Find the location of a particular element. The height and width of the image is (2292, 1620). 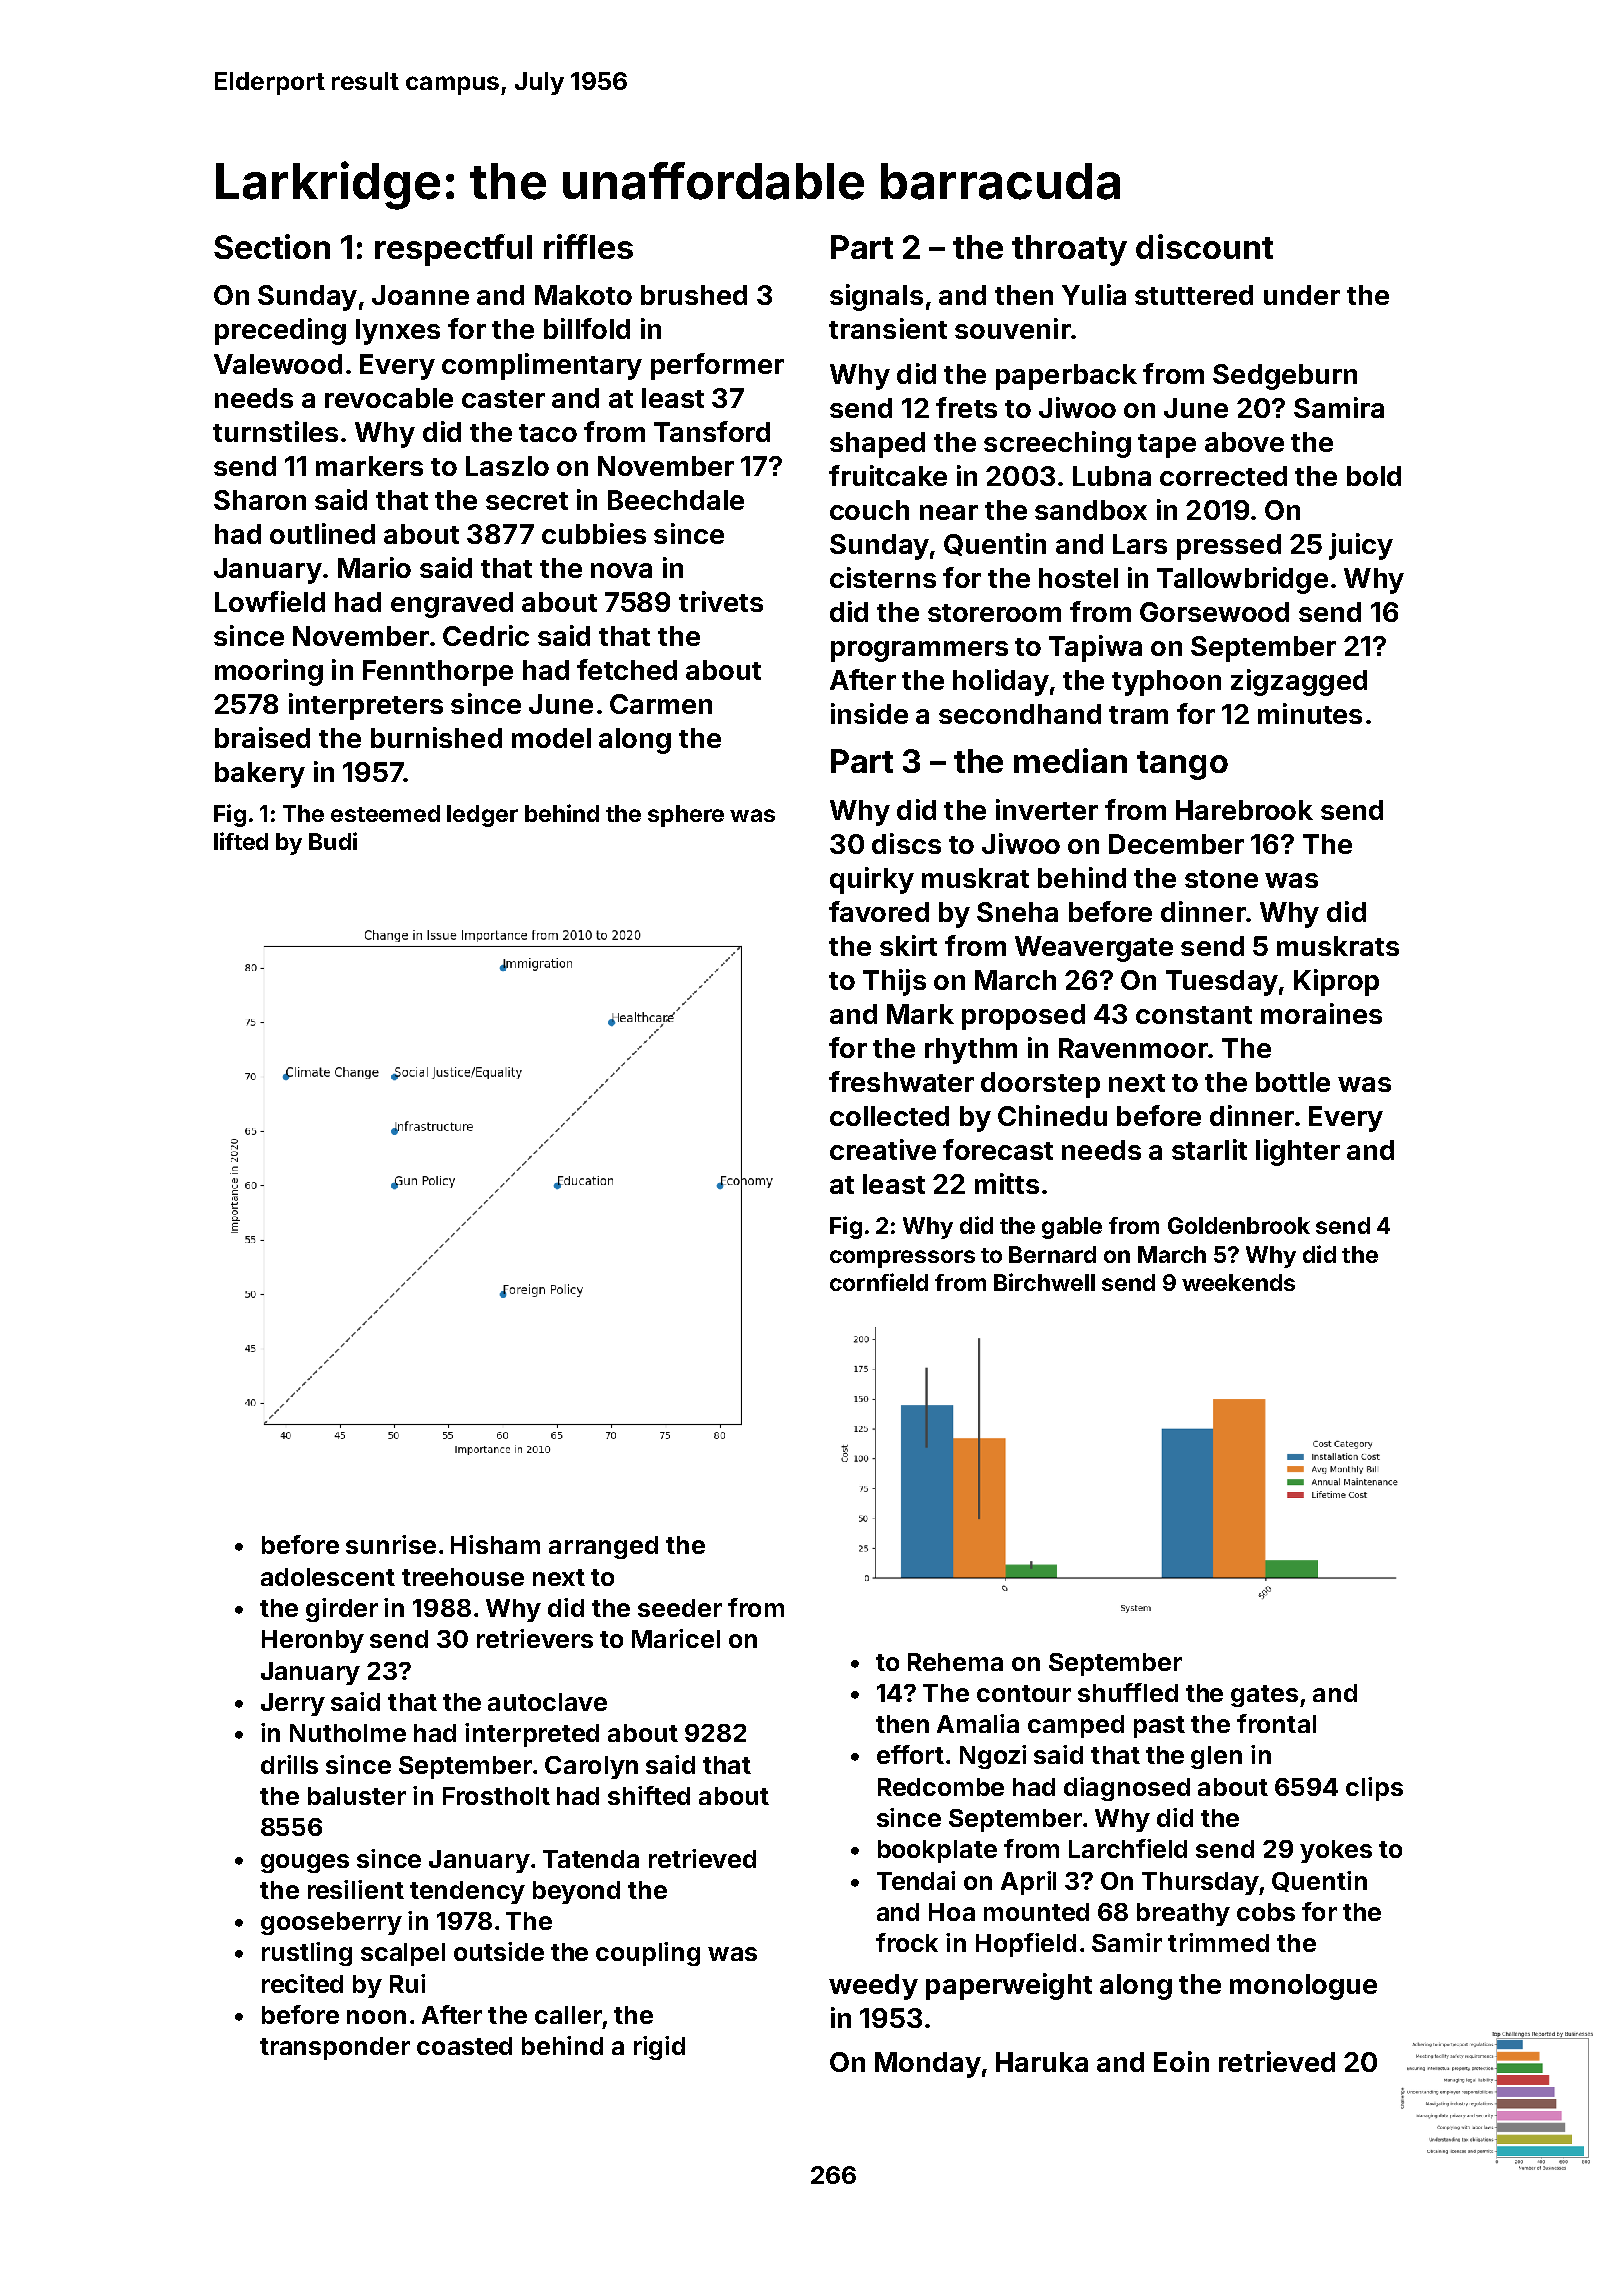

minutes is located at coordinates (1310, 713).
